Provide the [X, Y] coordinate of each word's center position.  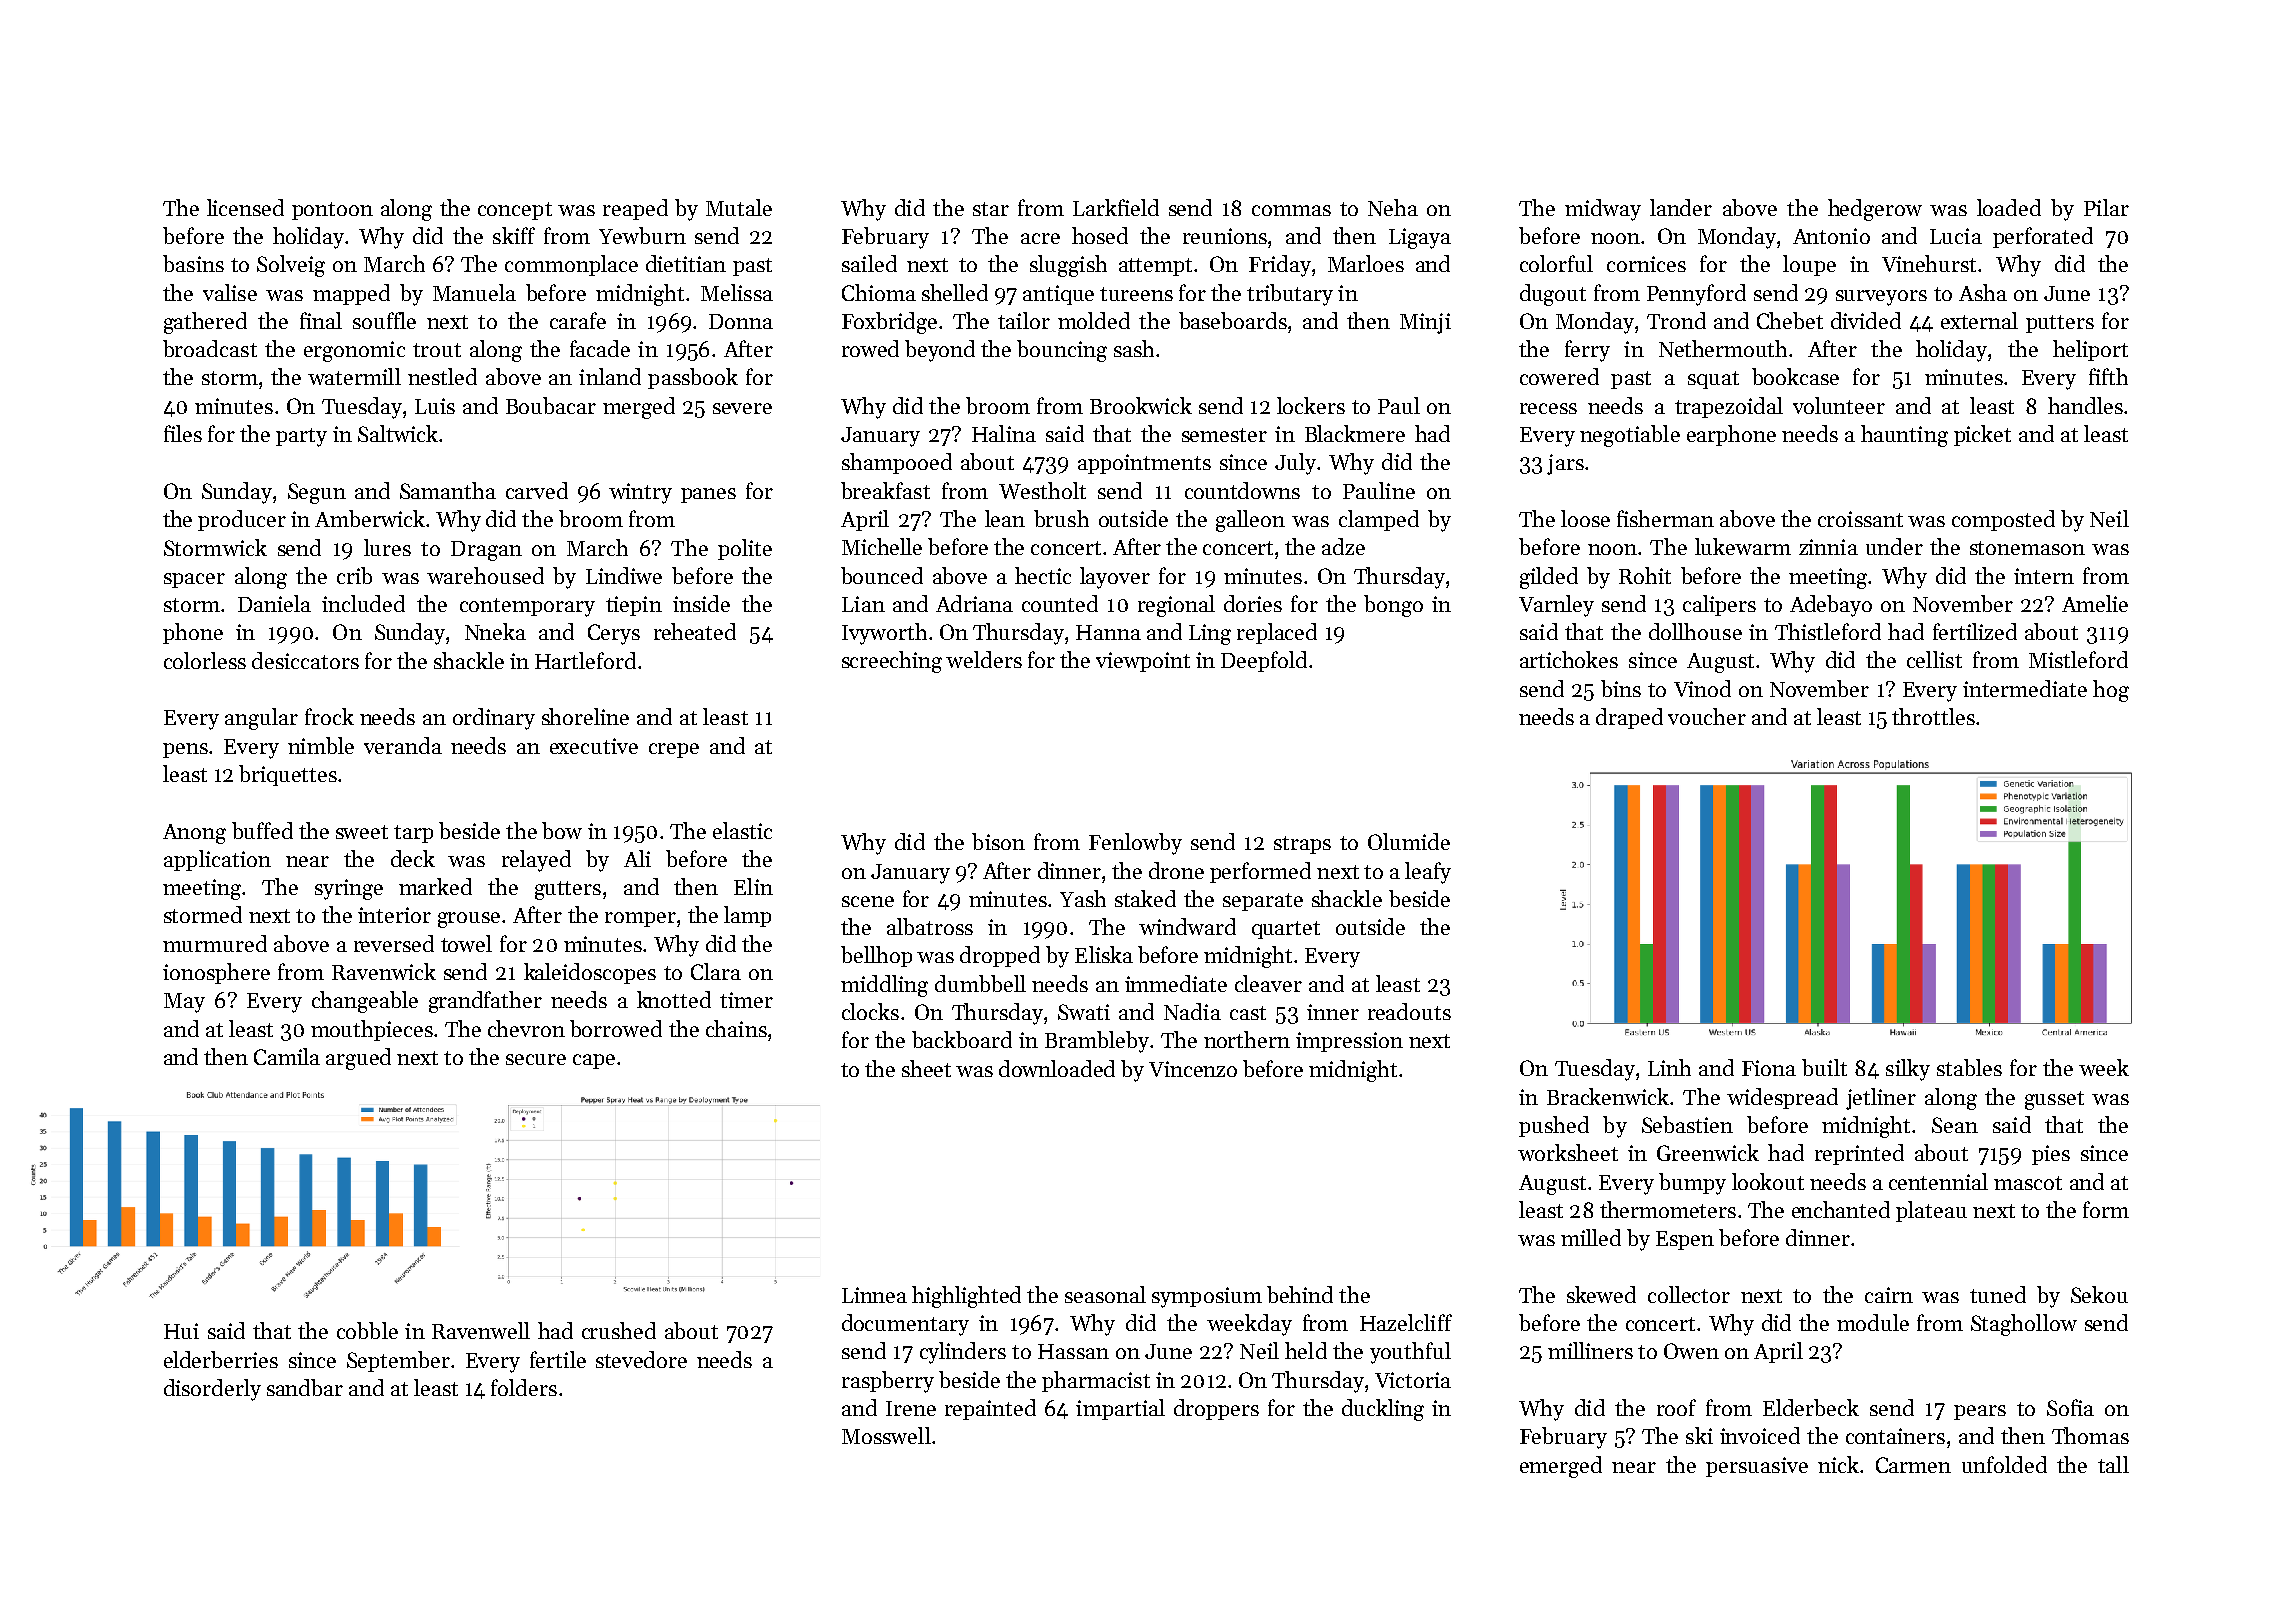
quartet [1286, 930]
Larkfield [1116, 207]
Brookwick [1141, 405]
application [217, 860]
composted [2003, 520]
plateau [1931, 1211]
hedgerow [1875, 210]
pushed [1554, 1126]
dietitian [686, 263]
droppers [1216, 1409]
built [1824, 1067]
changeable [365, 1002]
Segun [317, 493]
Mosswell [886, 1435]
